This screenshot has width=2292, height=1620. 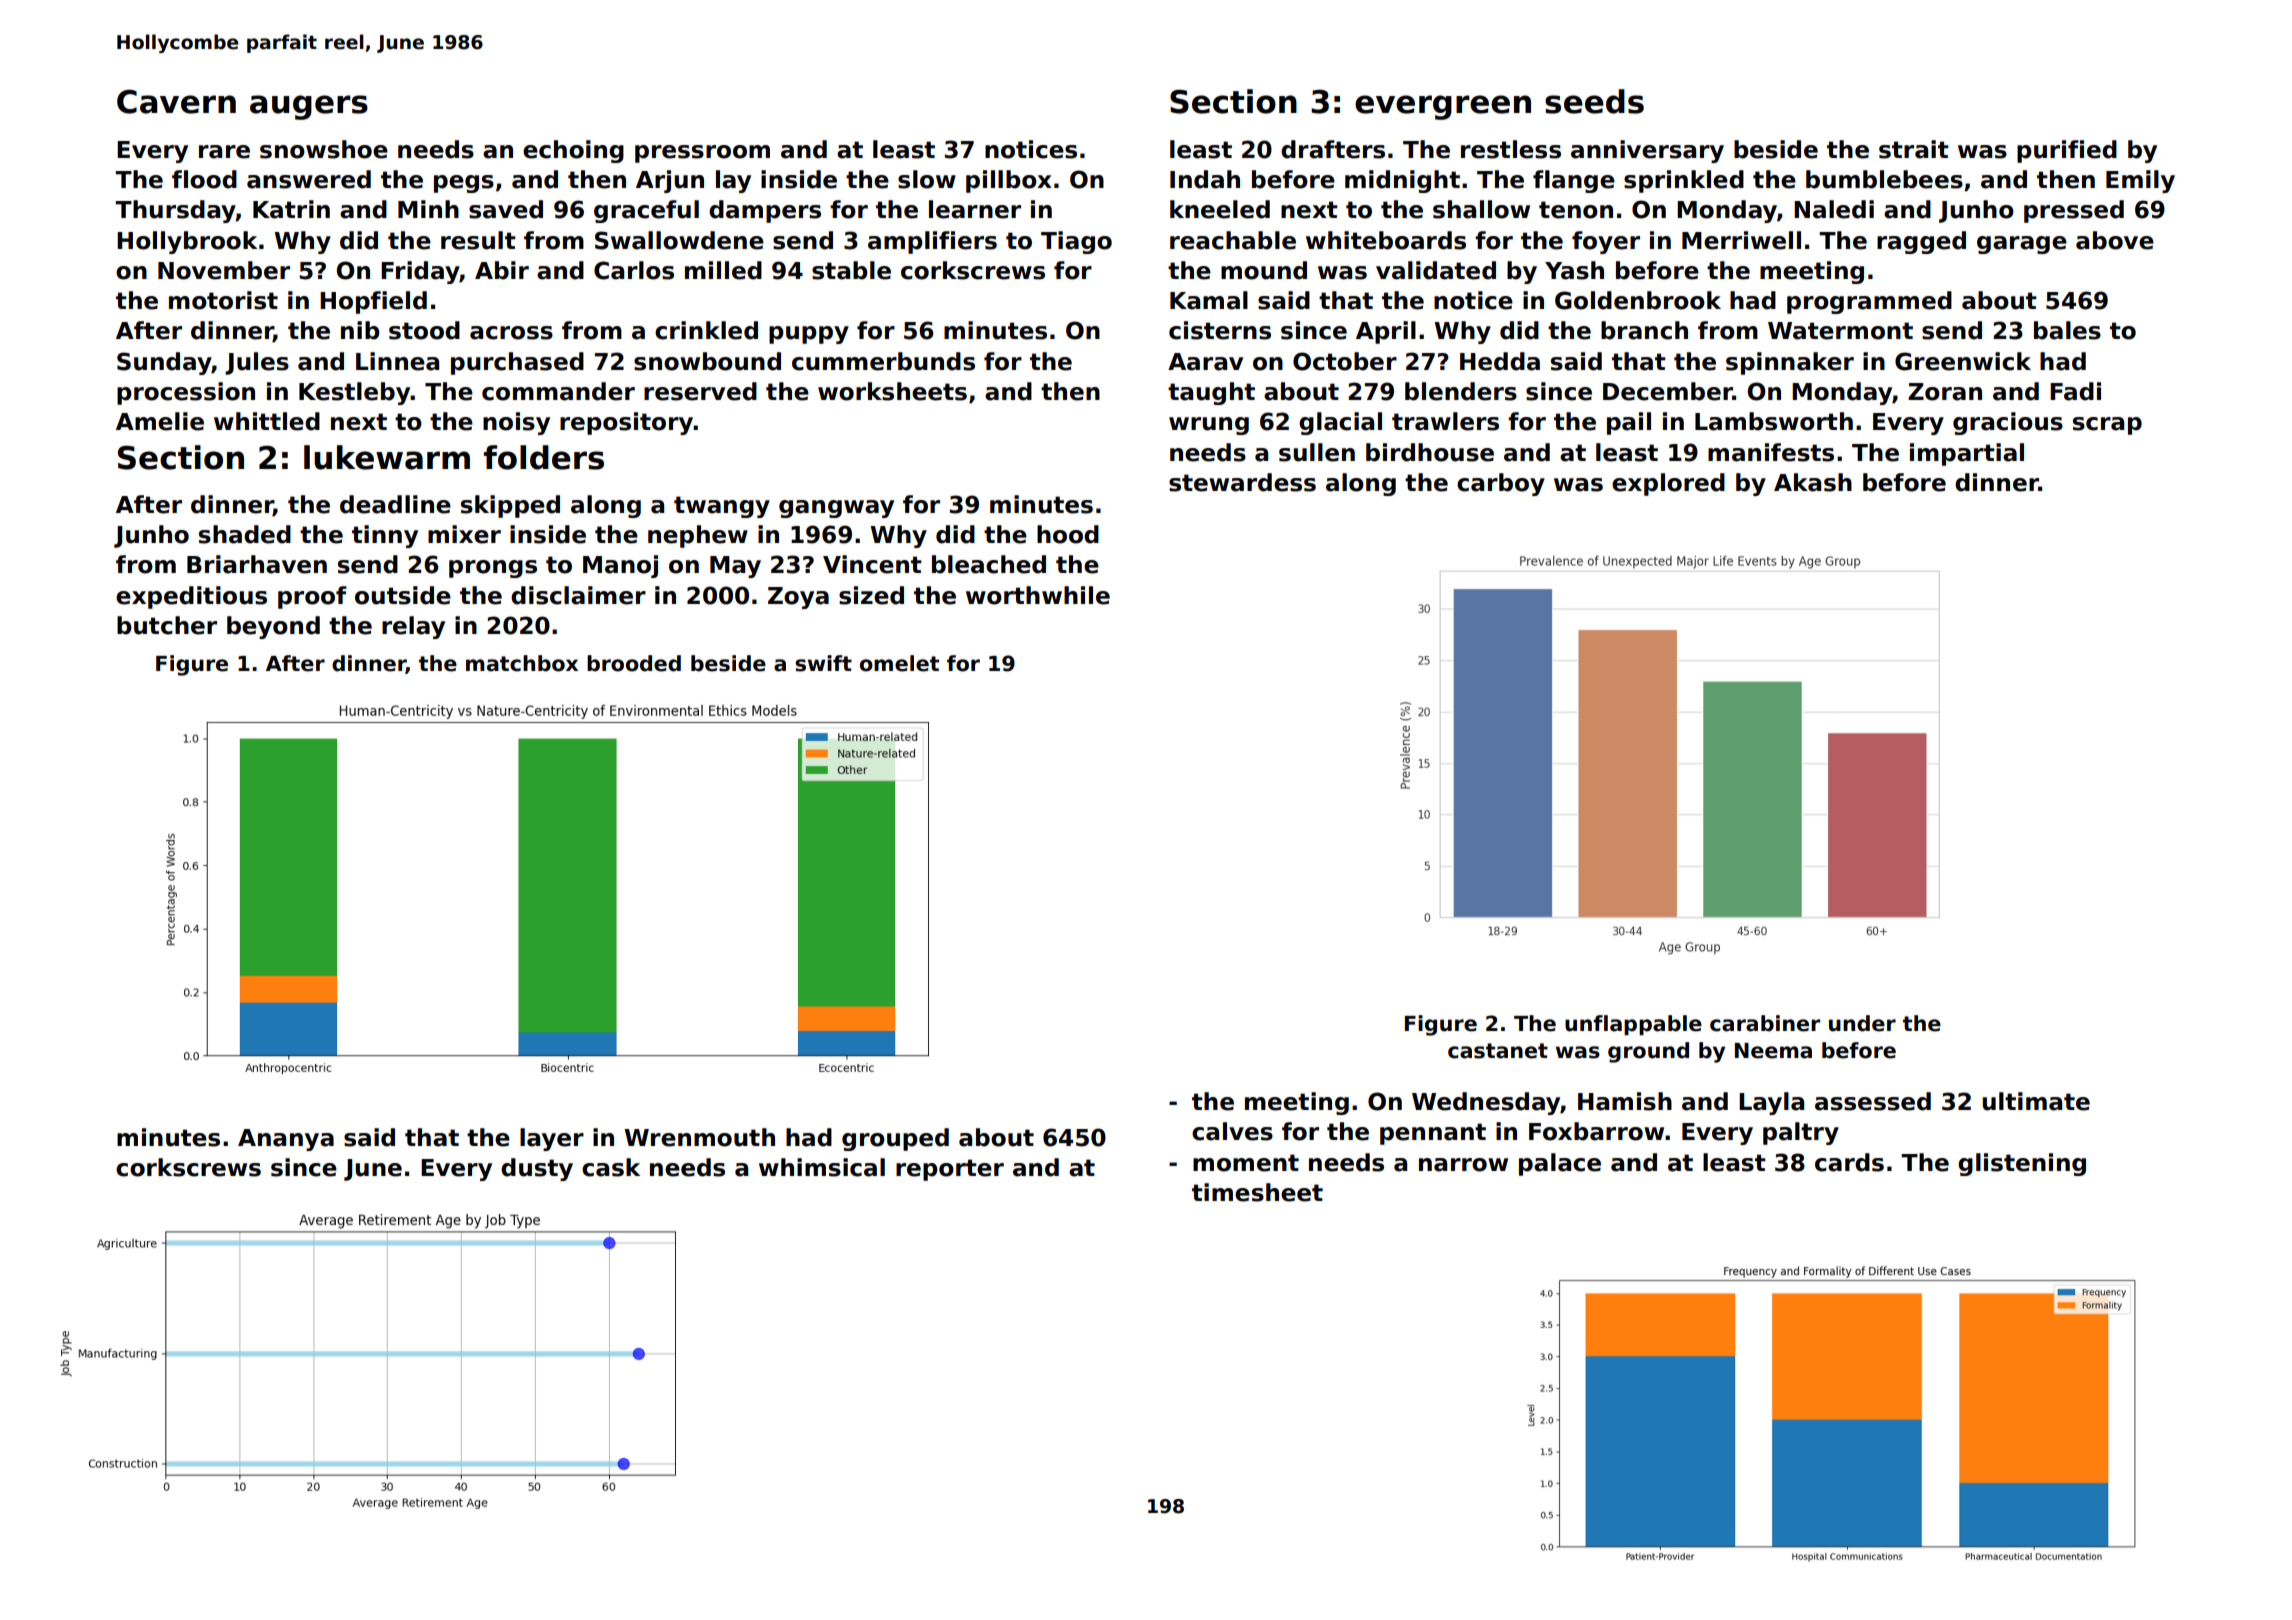 What do you see at coordinates (1257, 1192) in the screenshot?
I see `timesheet` at bounding box center [1257, 1192].
